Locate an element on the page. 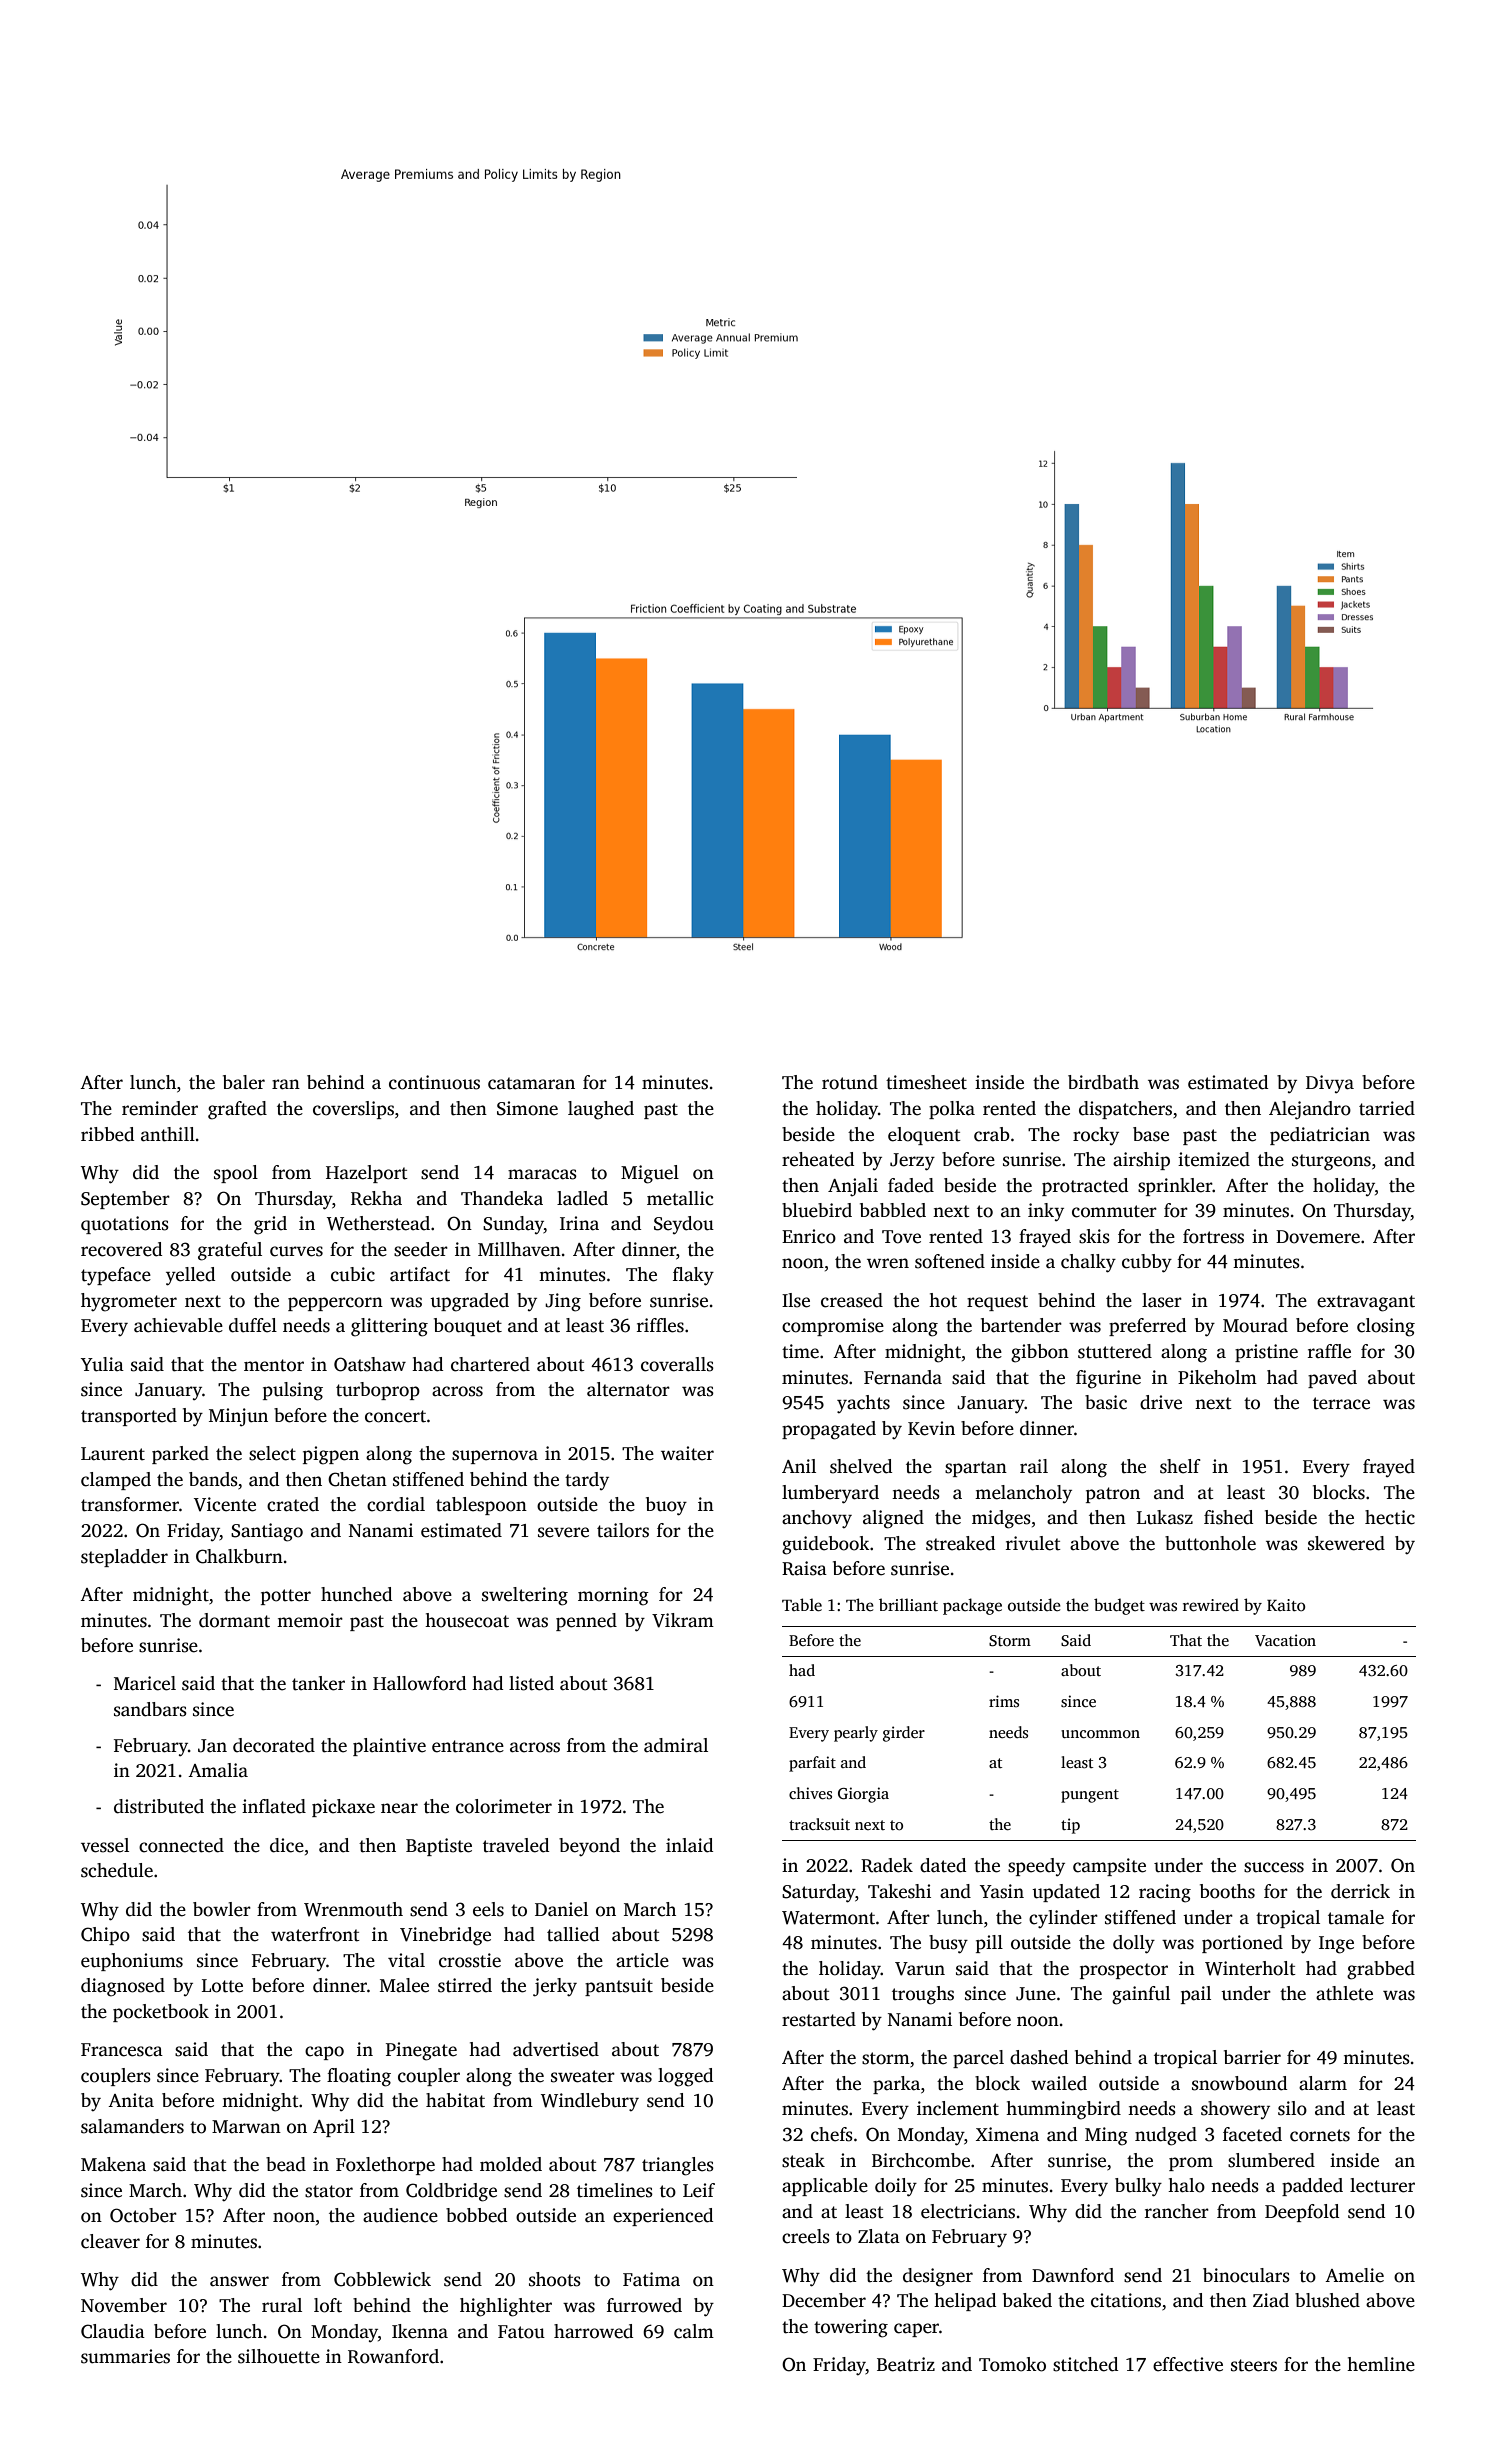 This page has width=1496, height=2464. designer is located at coordinates (938, 2277).
